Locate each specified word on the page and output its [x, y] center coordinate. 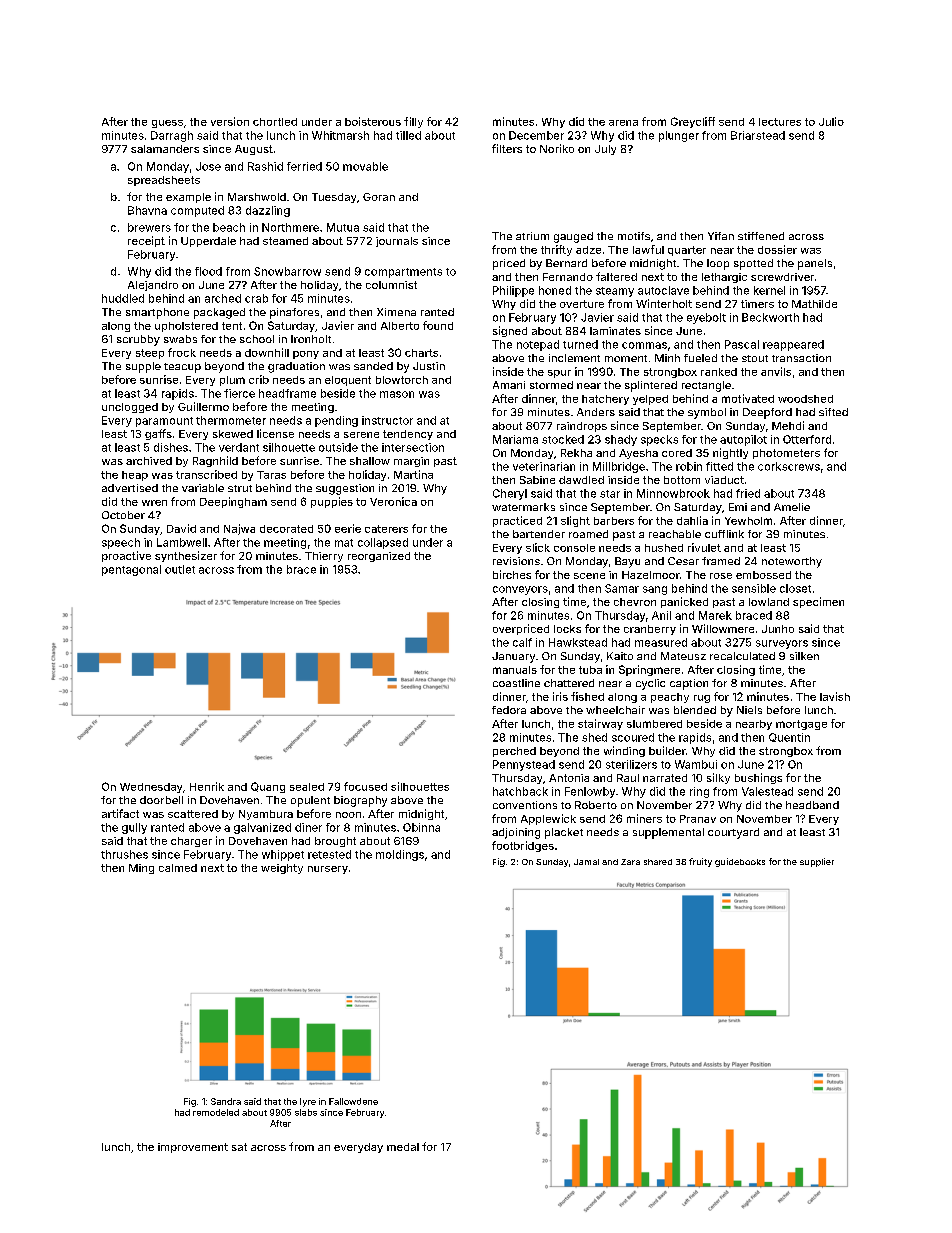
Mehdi [788, 425]
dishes [171, 447]
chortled [275, 122]
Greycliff [693, 122]
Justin [429, 366]
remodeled [216, 1112]
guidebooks [740, 862]
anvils [776, 371]
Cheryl [510, 494]
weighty [282, 869]
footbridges [523, 846]
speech [121, 543]
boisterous [373, 121]
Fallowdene [353, 1101]
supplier [817, 862]
